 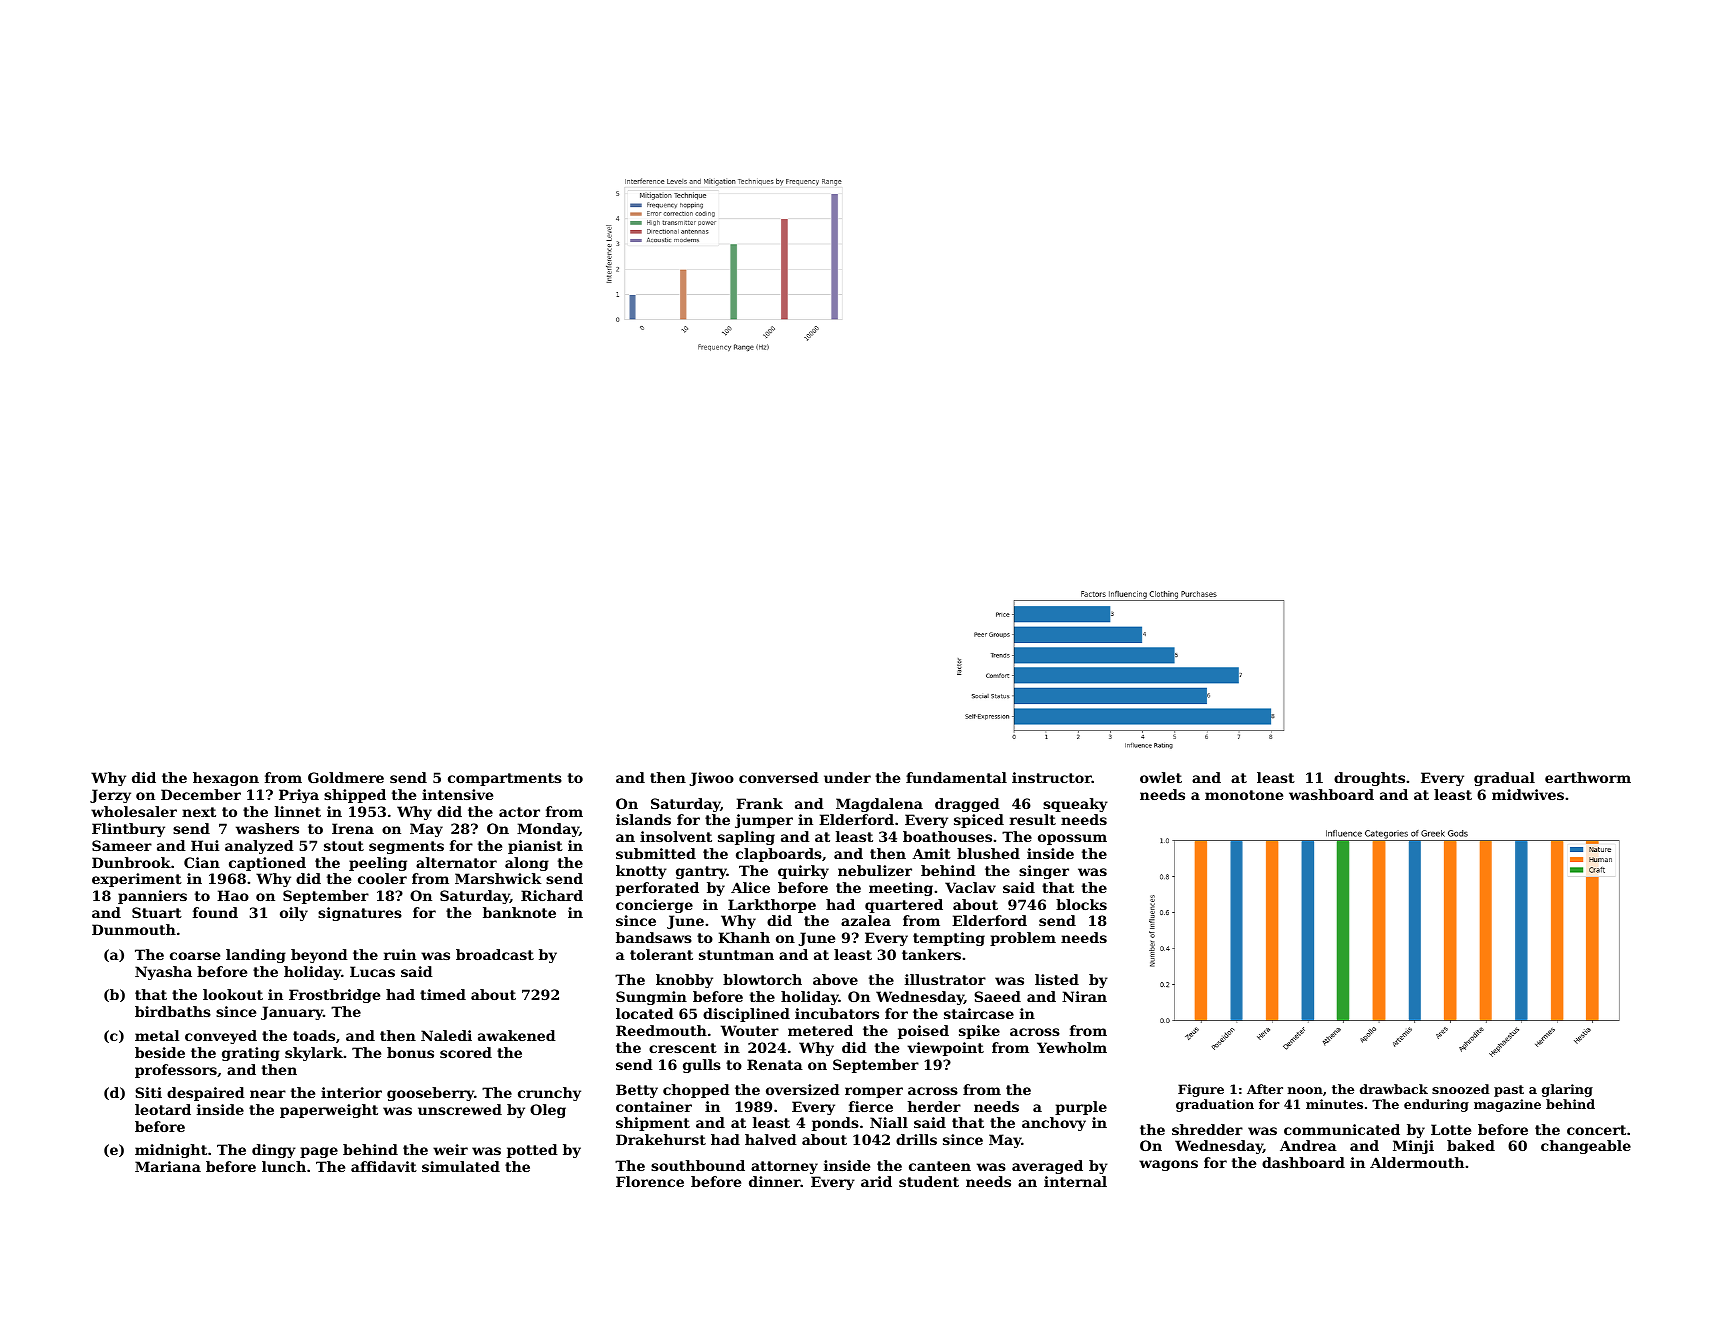 I want to click on internal, so click(x=1075, y=1181).
